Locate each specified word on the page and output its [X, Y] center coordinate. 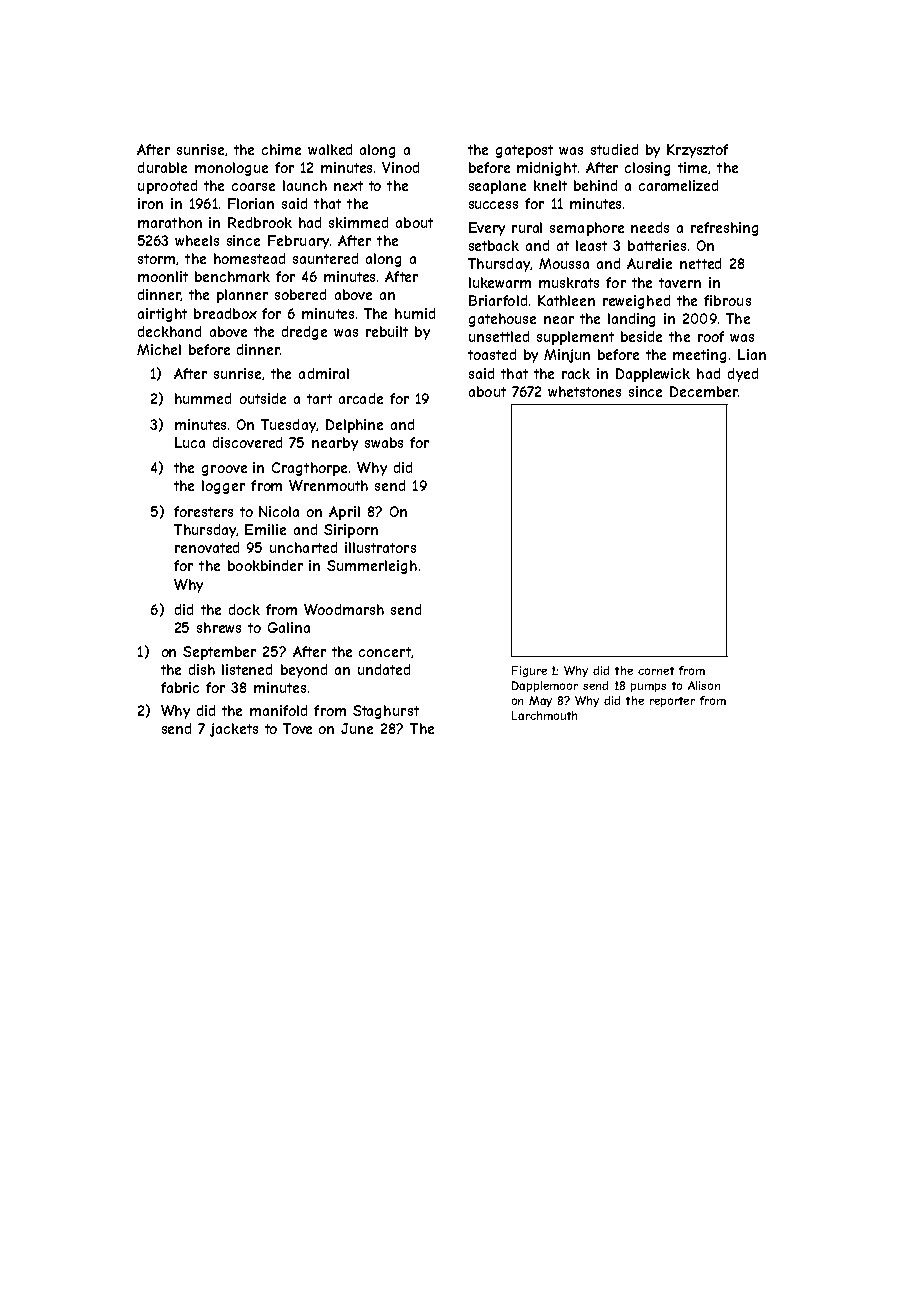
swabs [384, 442]
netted [700, 263]
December [704, 391]
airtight [162, 315]
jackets [234, 730]
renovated [207, 547]
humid [415, 313]
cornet [656, 671]
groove [224, 470]
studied [614, 149]
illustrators [380, 547]
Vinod [400, 167]
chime [281, 149]
